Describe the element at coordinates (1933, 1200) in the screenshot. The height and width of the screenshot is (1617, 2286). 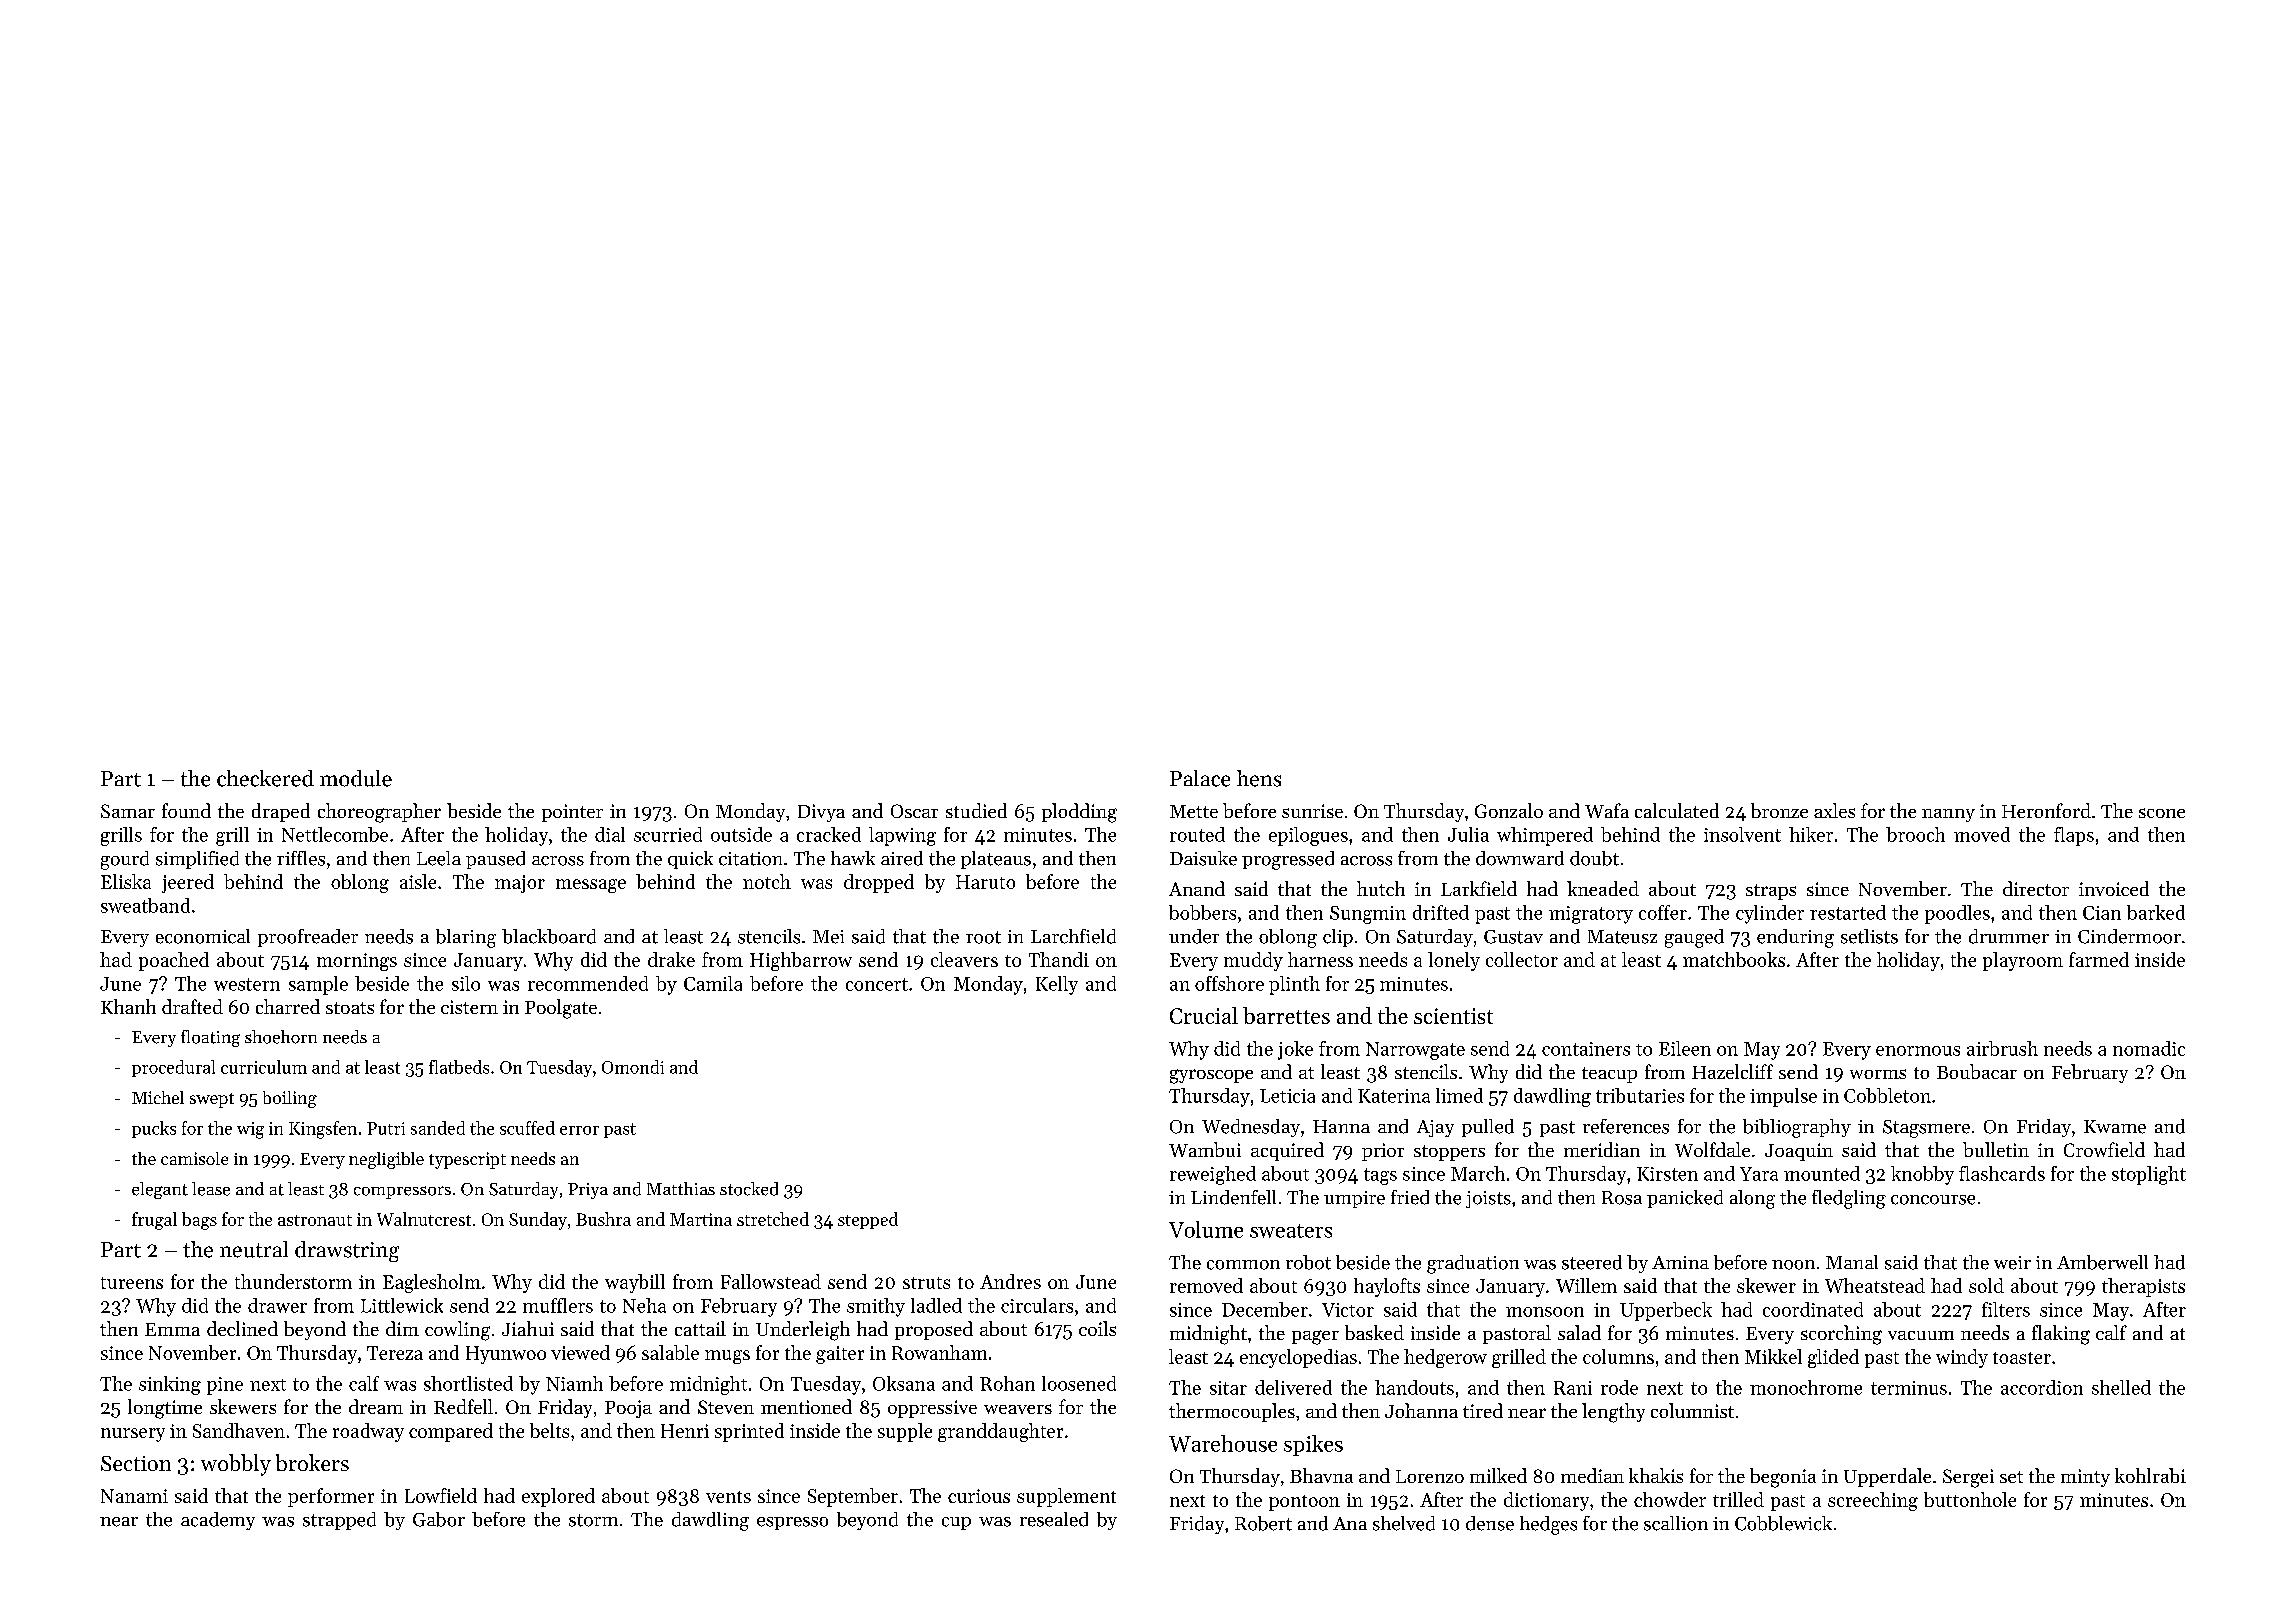
I see `concourse` at that location.
